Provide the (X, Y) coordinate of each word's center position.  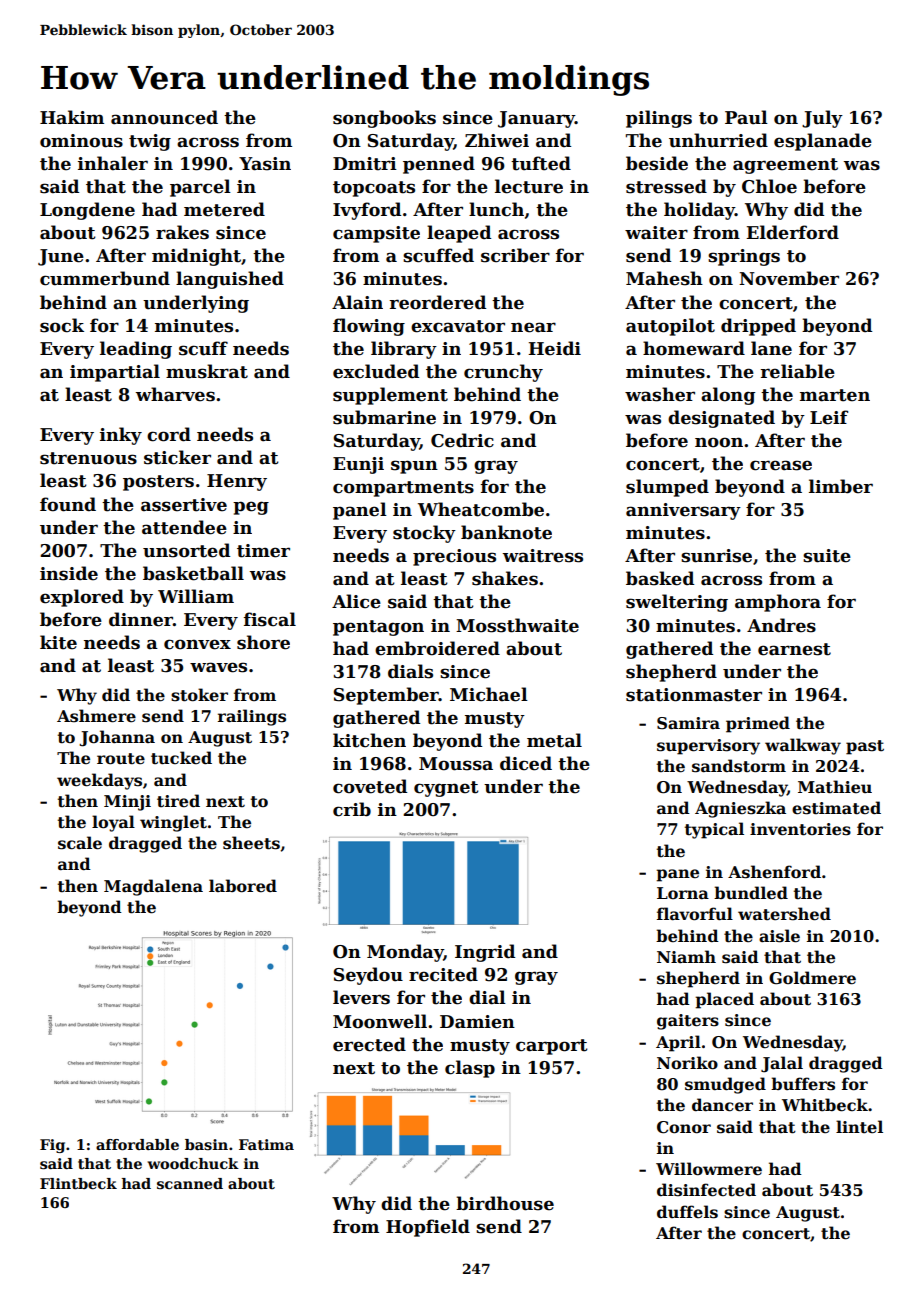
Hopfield (428, 1228)
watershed (784, 914)
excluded (376, 371)
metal (554, 740)
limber (841, 486)
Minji (127, 803)
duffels (687, 1212)
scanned (190, 1183)
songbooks (384, 119)
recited (443, 974)
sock (62, 325)
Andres (781, 625)
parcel (200, 188)
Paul (746, 117)
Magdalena (153, 887)
